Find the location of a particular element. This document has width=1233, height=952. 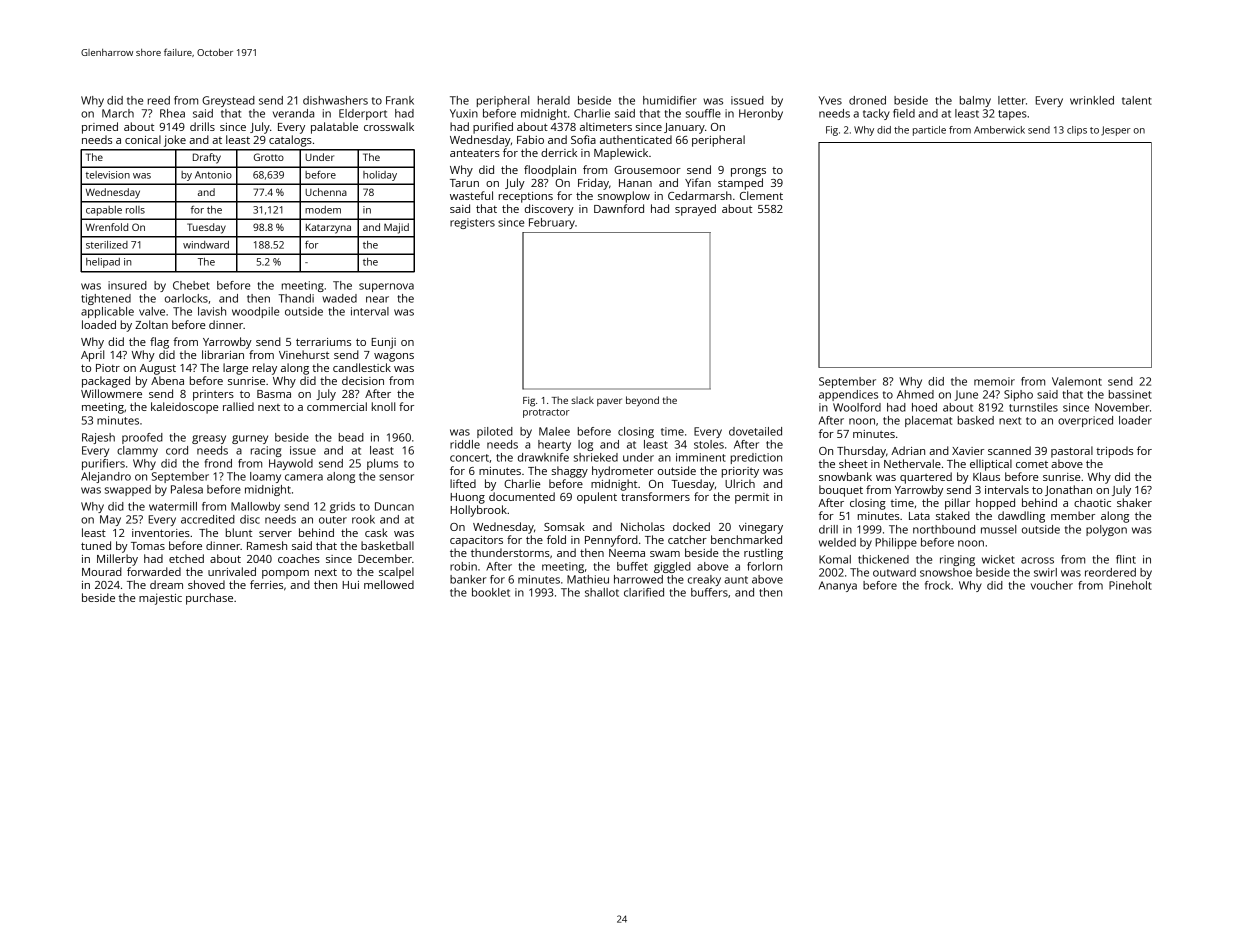

Greystead is located at coordinates (228, 101).
